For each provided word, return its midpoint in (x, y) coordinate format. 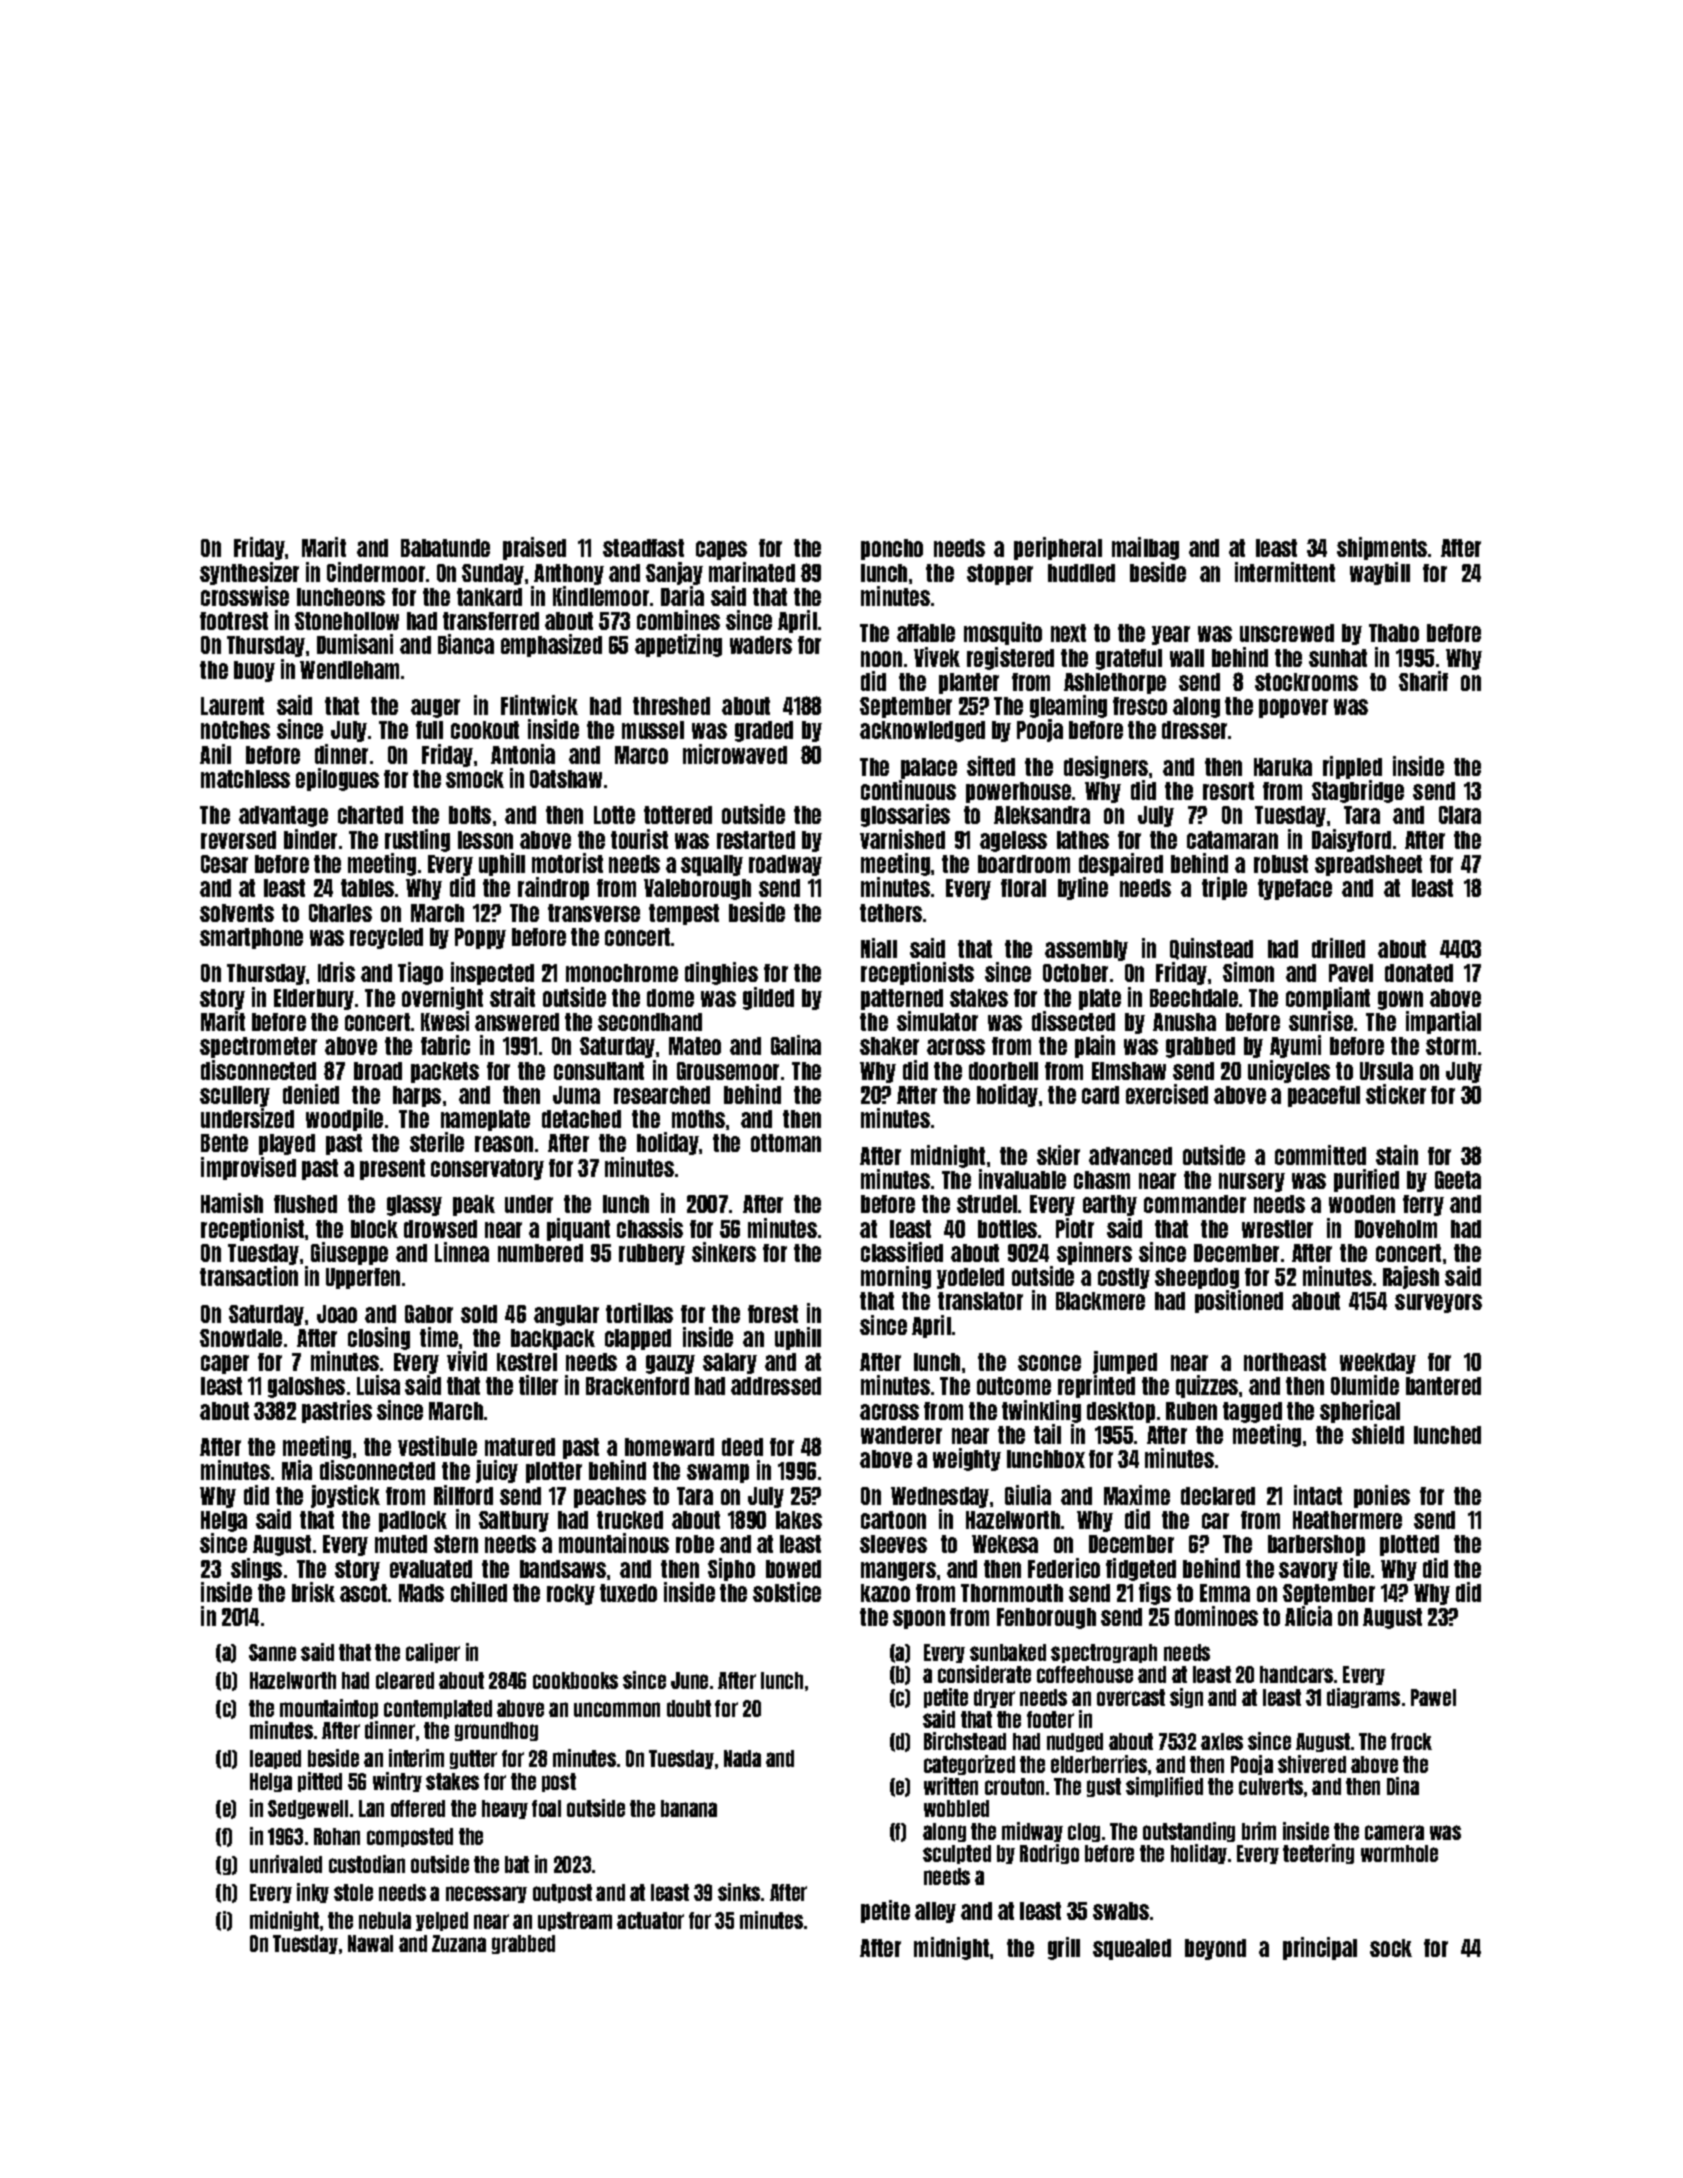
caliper (433, 1653)
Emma (1225, 1593)
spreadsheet (1368, 865)
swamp (718, 1473)
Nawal (370, 1943)
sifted (991, 766)
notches (235, 730)
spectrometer (258, 1047)
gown (1400, 1000)
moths (698, 1119)
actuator (650, 1920)
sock (1391, 1948)
